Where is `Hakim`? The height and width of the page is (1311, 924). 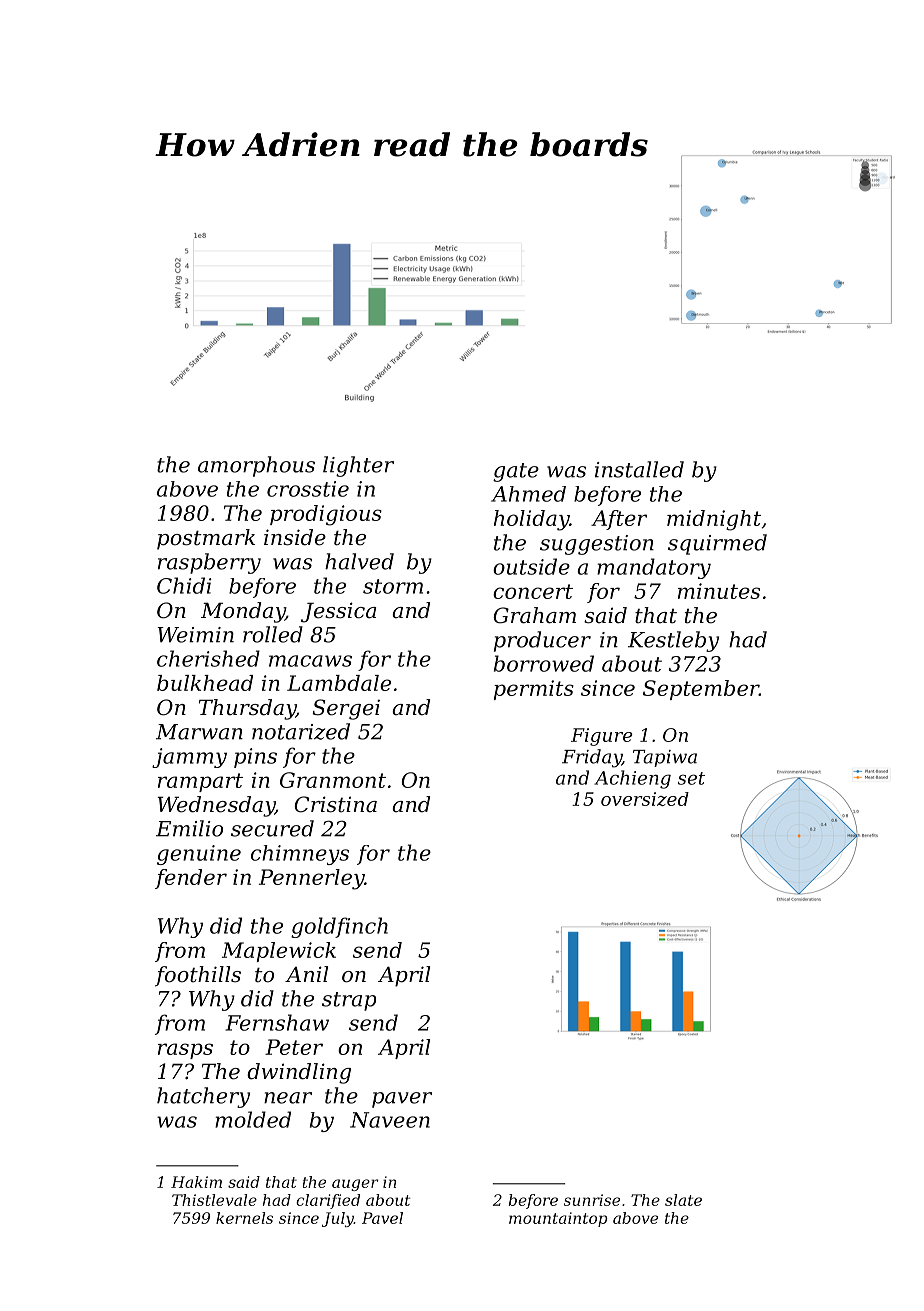 Hakim is located at coordinates (196, 1182).
